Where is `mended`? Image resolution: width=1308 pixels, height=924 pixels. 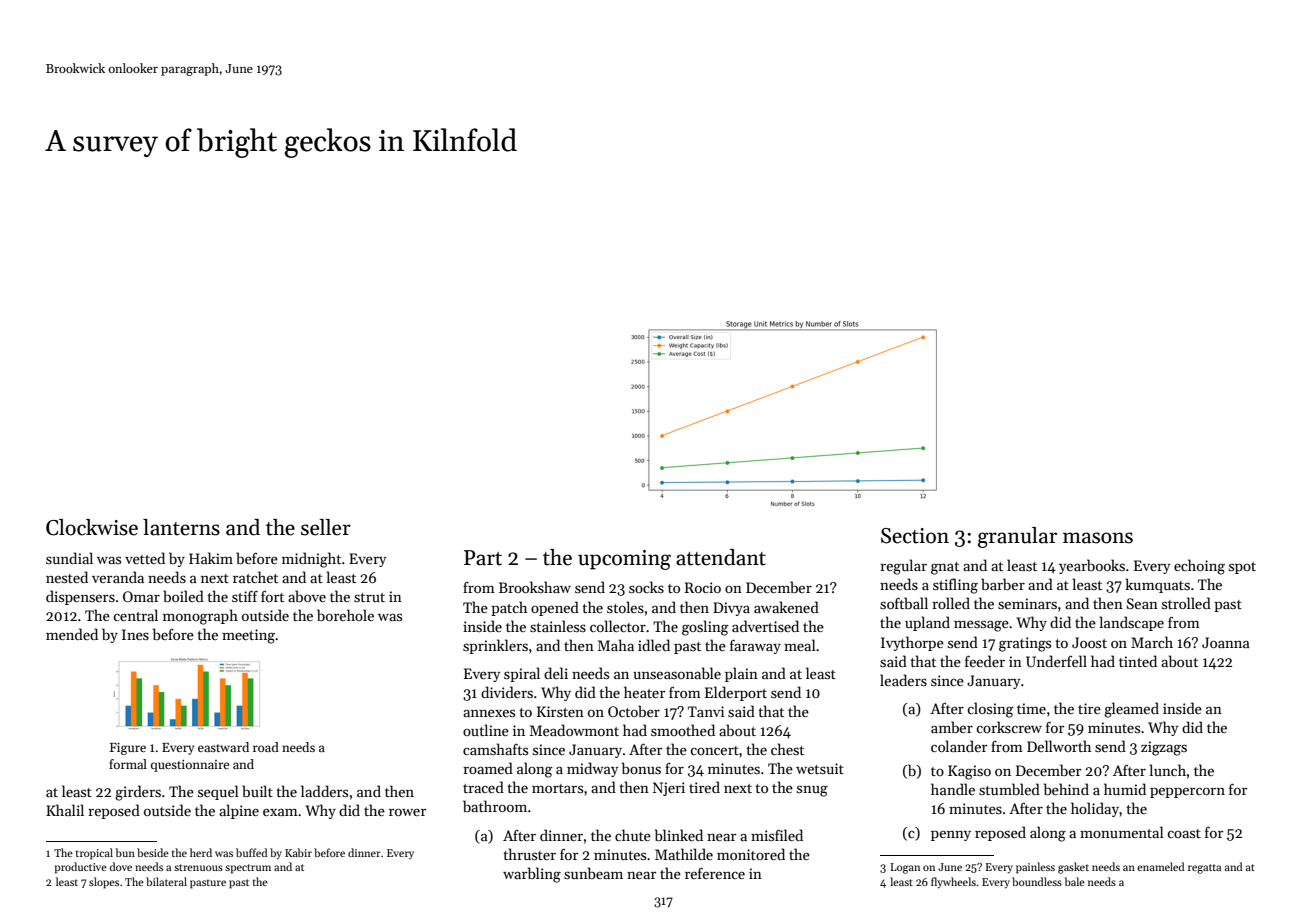
mended is located at coordinates (72, 634).
